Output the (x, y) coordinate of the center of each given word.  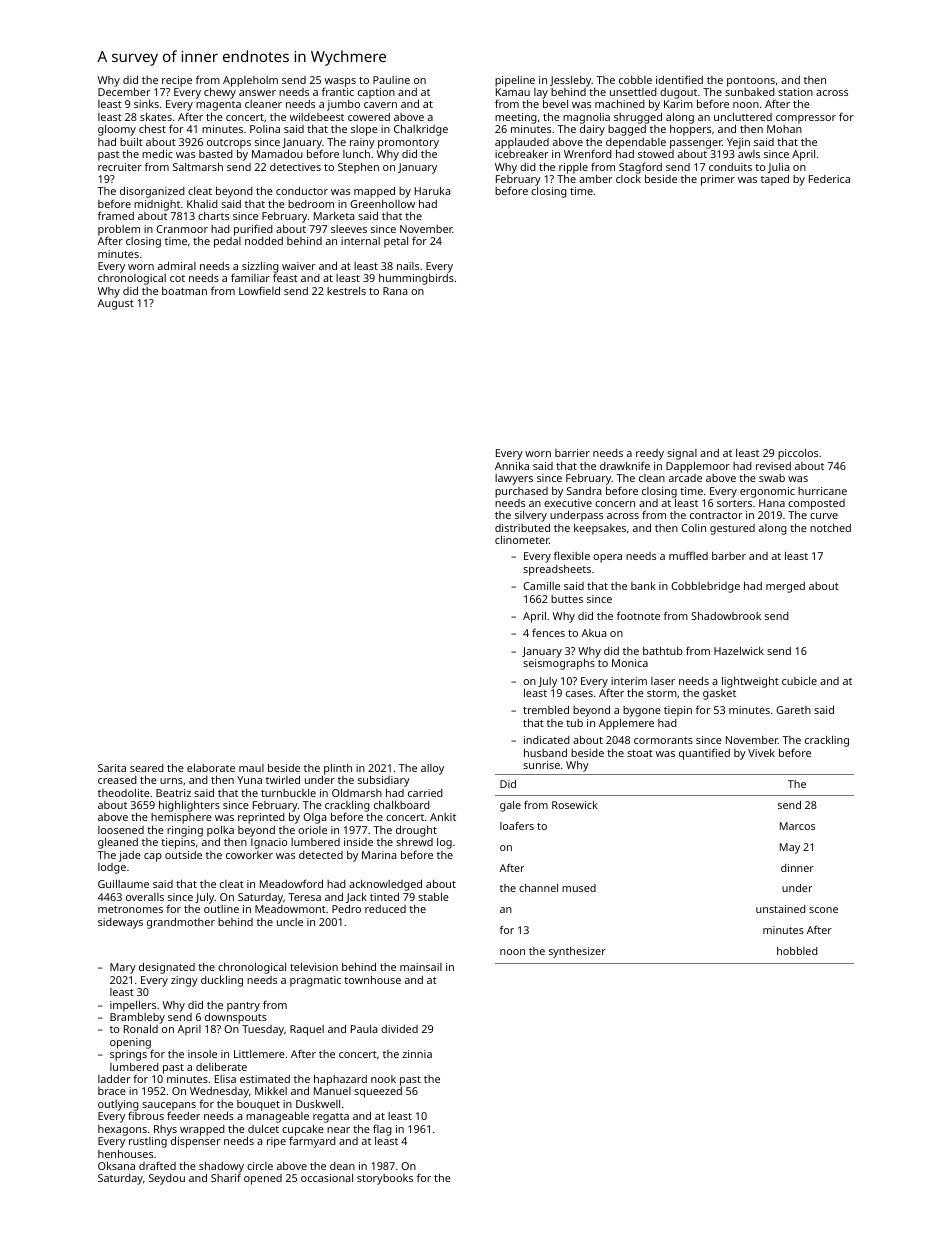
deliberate (221, 1066)
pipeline (515, 81)
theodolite (124, 792)
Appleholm (250, 81)
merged (785, 587)
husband (545, 752)
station (795, 92)
